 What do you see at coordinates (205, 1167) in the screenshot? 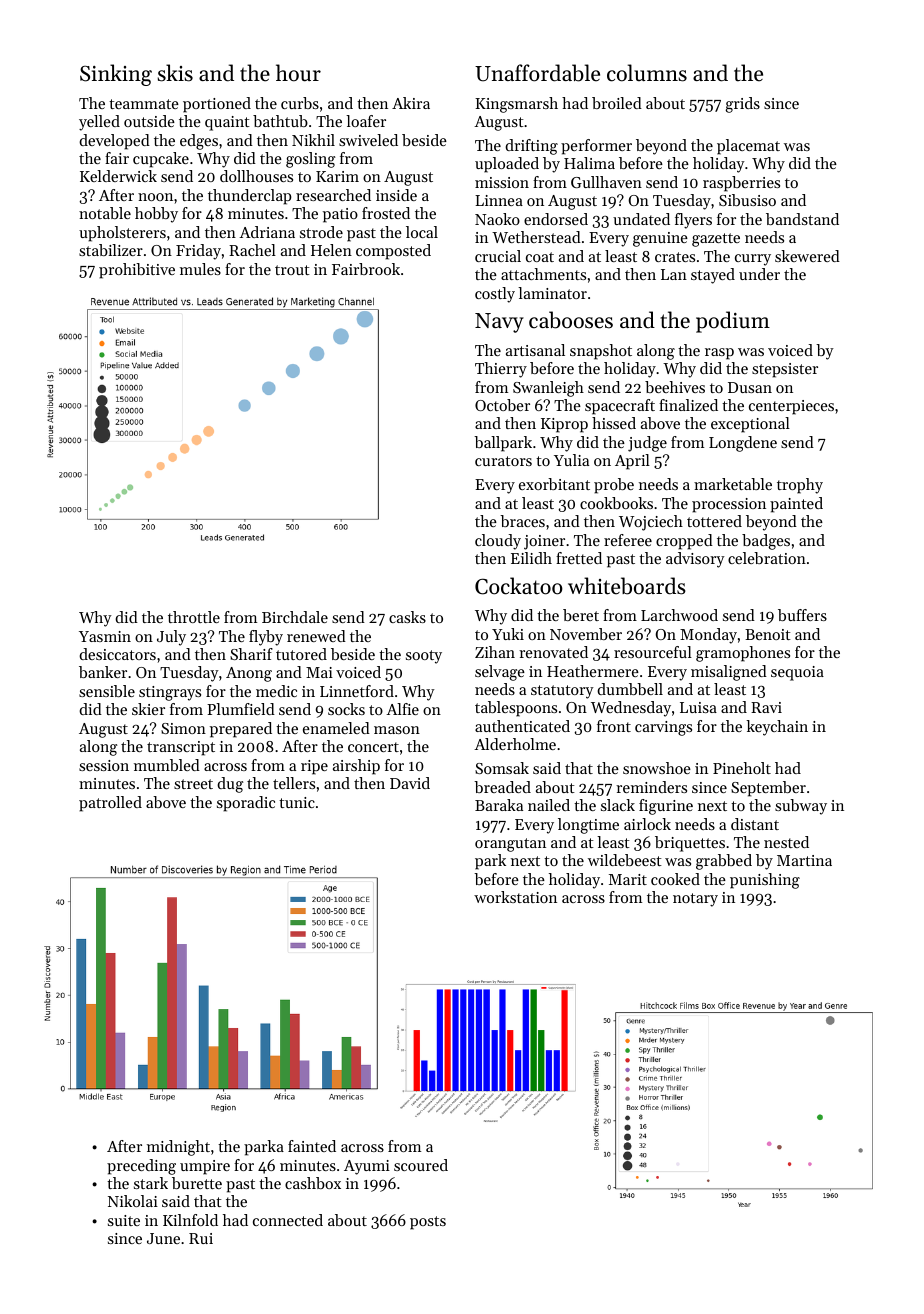
I see `umpire` at bounding box center [205, 1167].
